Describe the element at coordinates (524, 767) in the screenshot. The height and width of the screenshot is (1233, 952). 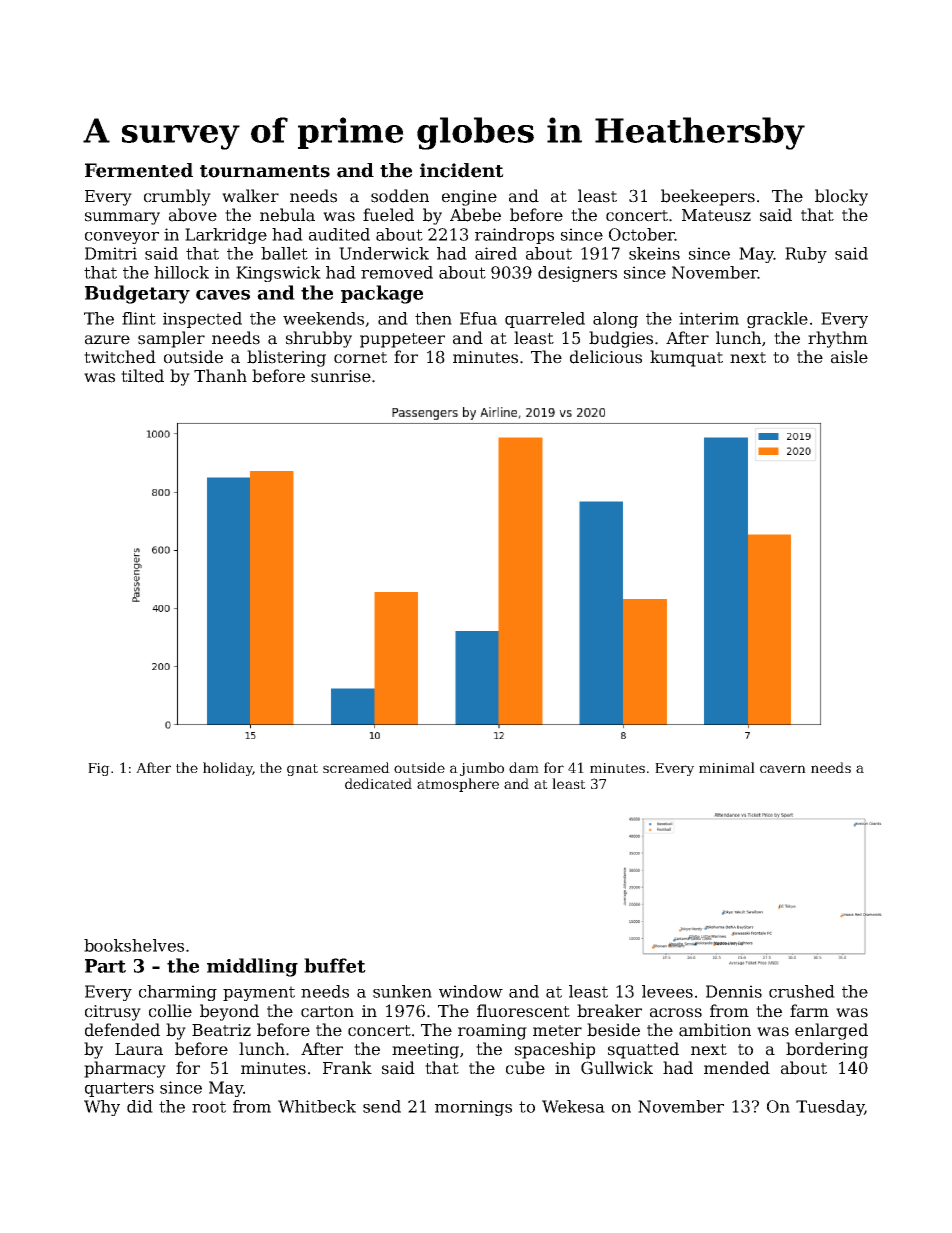
I see `dam` at that location.
